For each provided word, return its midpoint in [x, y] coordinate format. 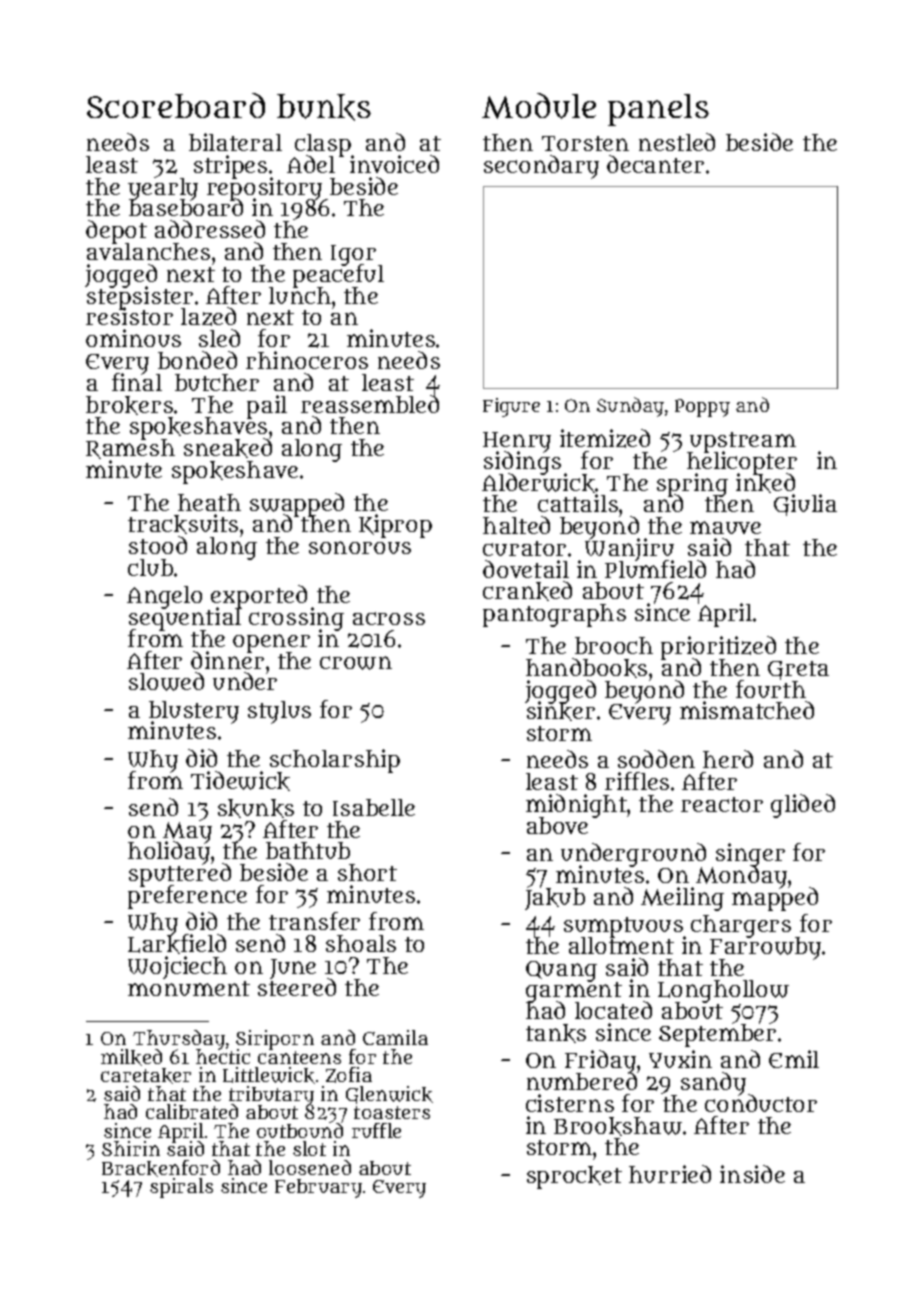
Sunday [630, 407]
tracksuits [183, 524]
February [318, 1188]
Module [539, 106]
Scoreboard [176, 105]
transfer [314, 921]
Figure [511, 407]
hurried [670, 1174]
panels [658, 110]
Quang [561, 971]
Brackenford [161, 1168]
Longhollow [723, 991]
